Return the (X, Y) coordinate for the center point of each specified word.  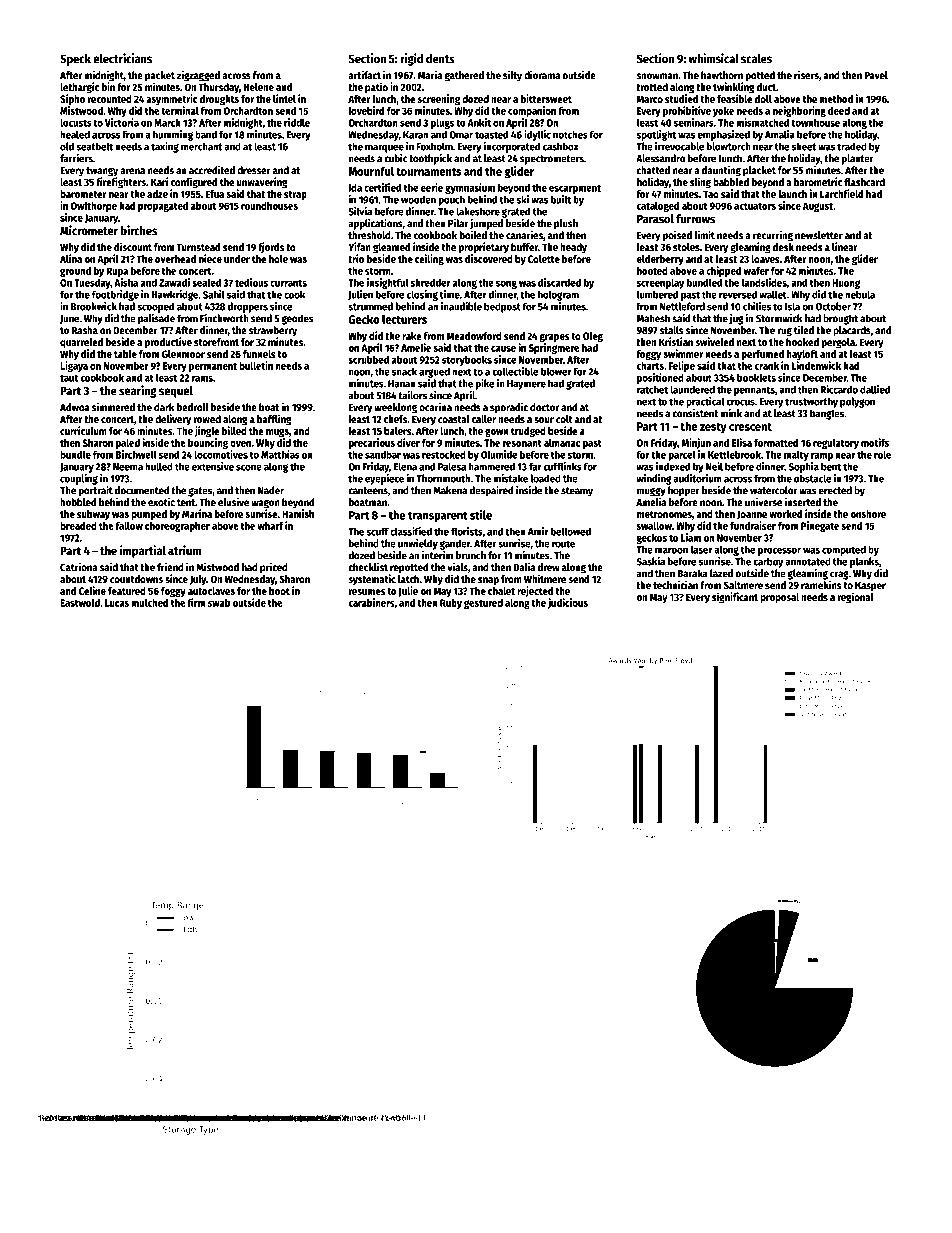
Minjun (696, 443)
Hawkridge (174, 295)
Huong (846, 284)
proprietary (484, 248)
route (563, 544)
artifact (364, 75)
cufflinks (563, 466)
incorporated (512, 147)
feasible (735, 98)
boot (279, 591)
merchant (201, 146)
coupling (79, 479)
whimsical (713, 58)
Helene (258, 87)
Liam (691, 537)
